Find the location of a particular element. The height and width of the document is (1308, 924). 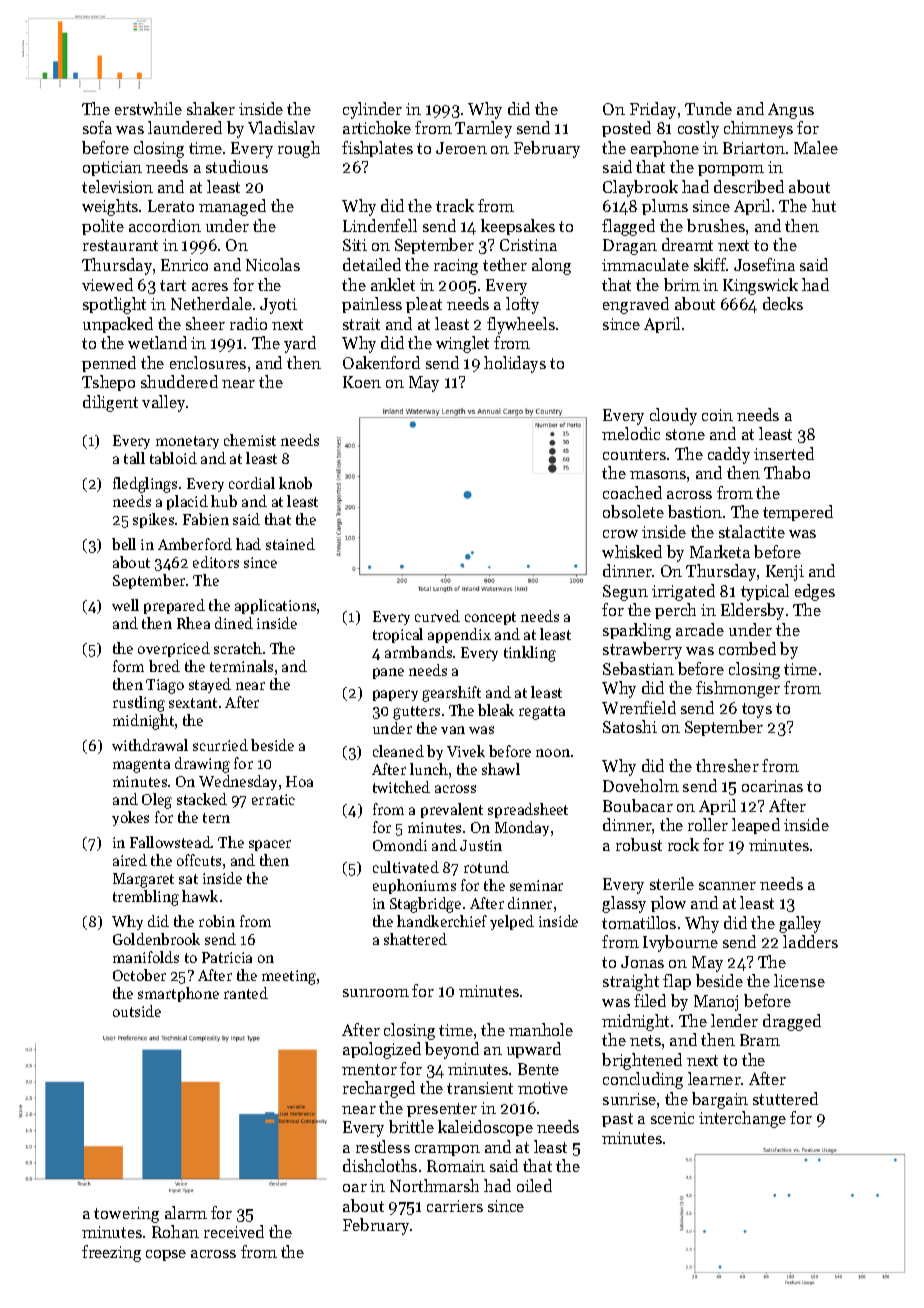

alarm is located at coordinates (186, 1212).
